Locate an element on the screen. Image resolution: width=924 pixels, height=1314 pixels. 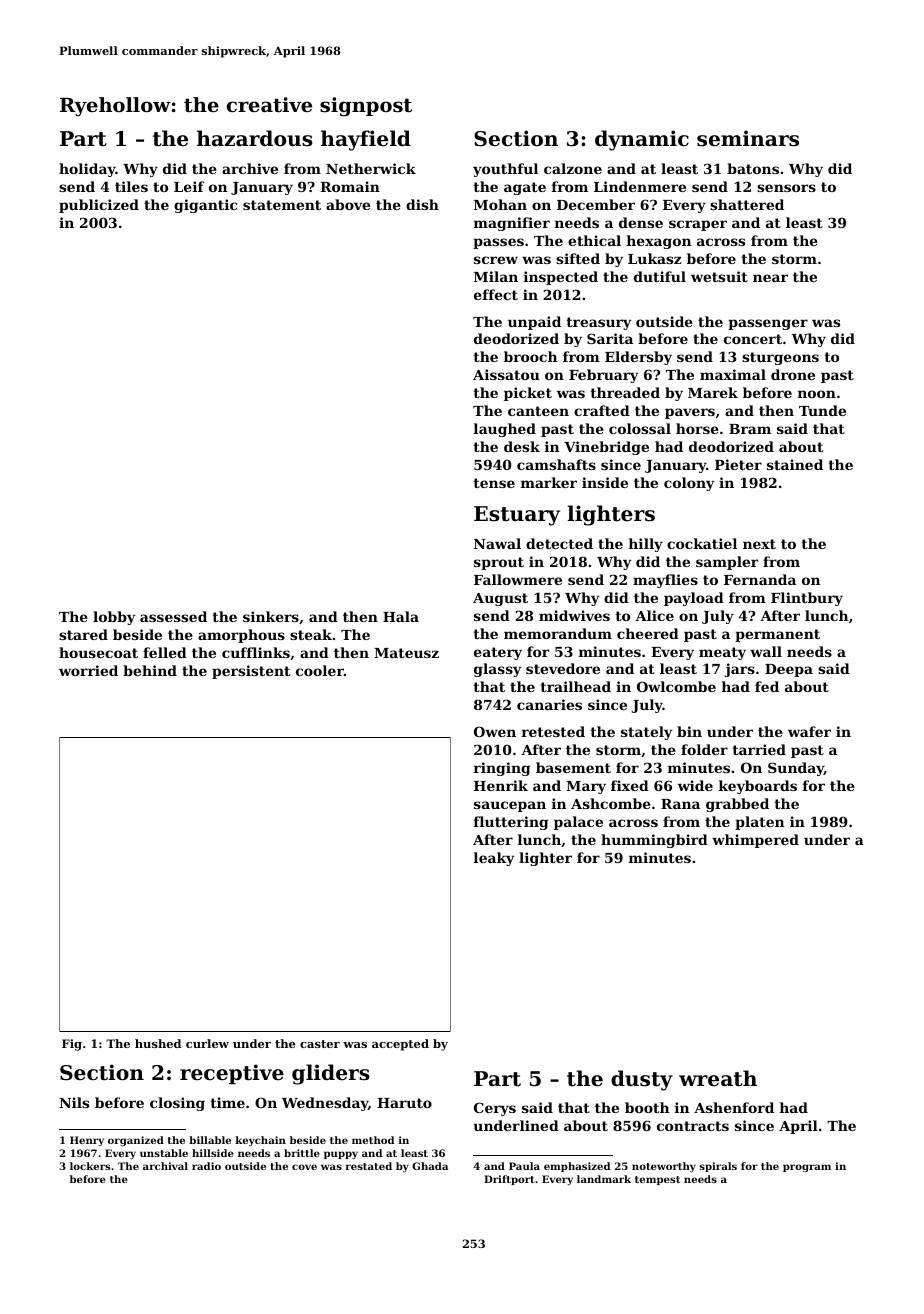
fed is located at coordinates (767, 686).
